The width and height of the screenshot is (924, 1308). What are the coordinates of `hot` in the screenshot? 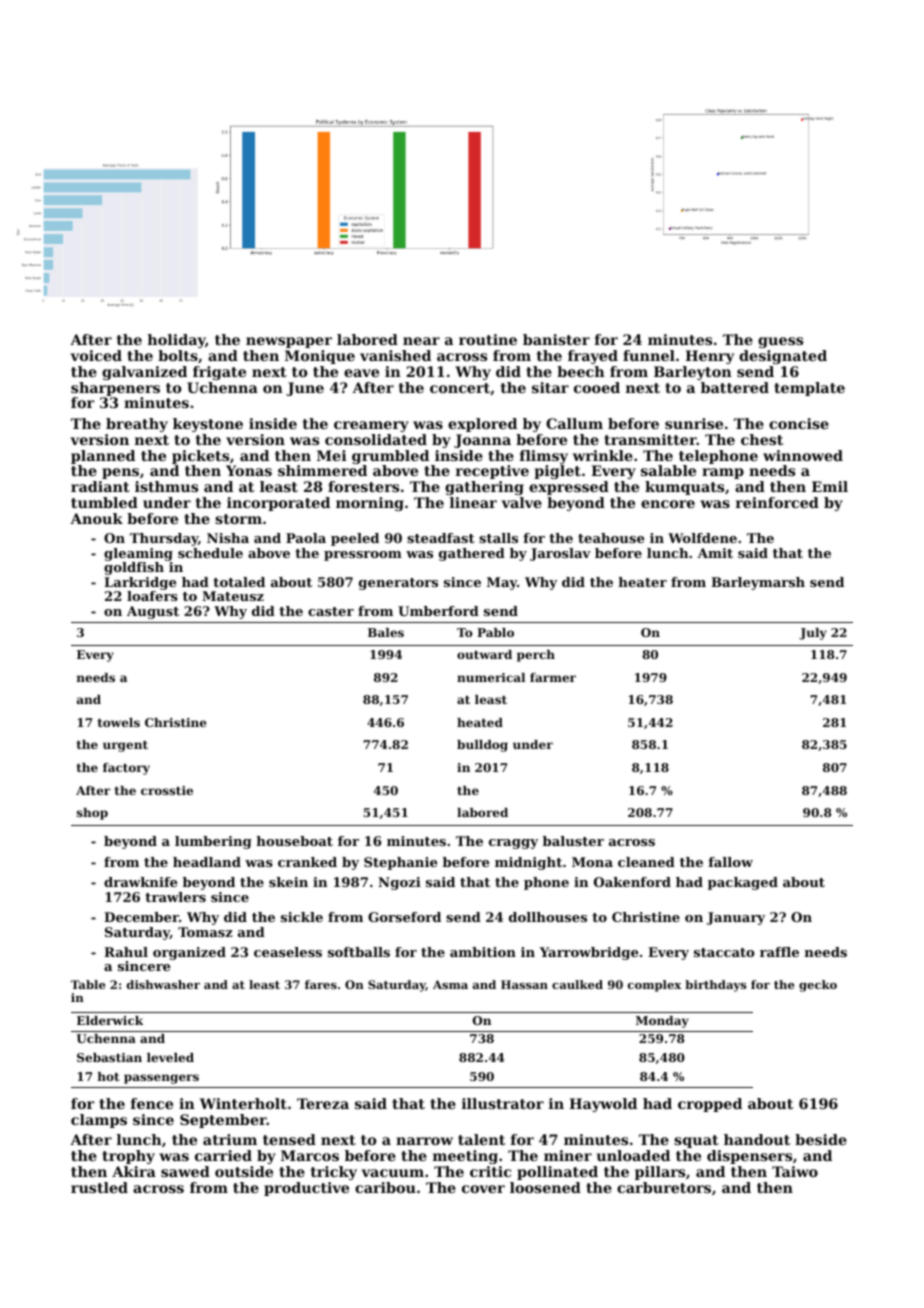 It's located at (109, 1076).
